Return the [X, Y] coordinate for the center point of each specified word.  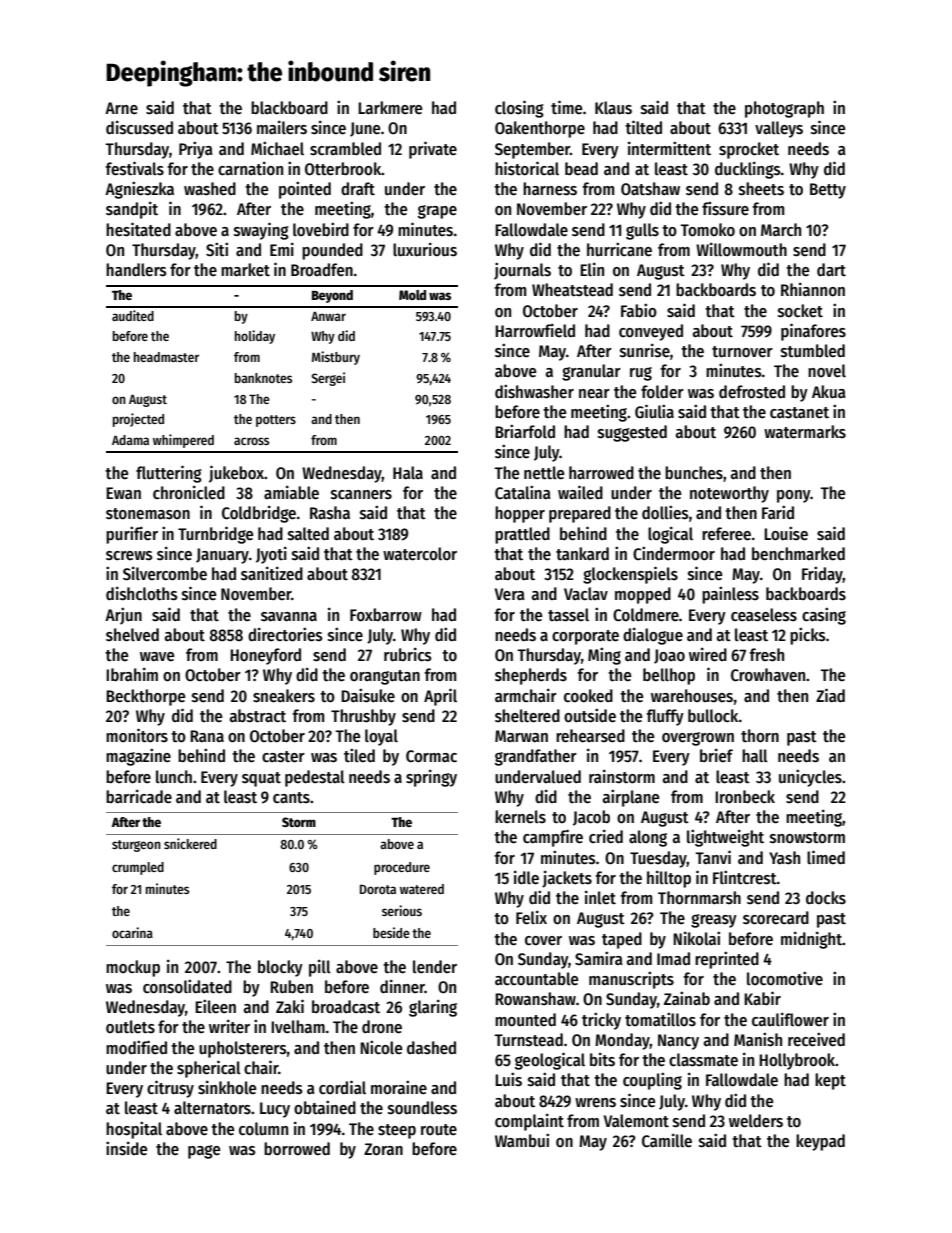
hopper [520, 514]
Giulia [654, 411]
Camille [667, 1140]
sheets [761, 189]
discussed [139, 127]
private [433, 150]
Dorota [378, 889]
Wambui [522, 1140]
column [263, 1129]
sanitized [272, 573]
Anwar [328, 316]
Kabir [762, 998]
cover [543, 941]
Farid [778, 512]
